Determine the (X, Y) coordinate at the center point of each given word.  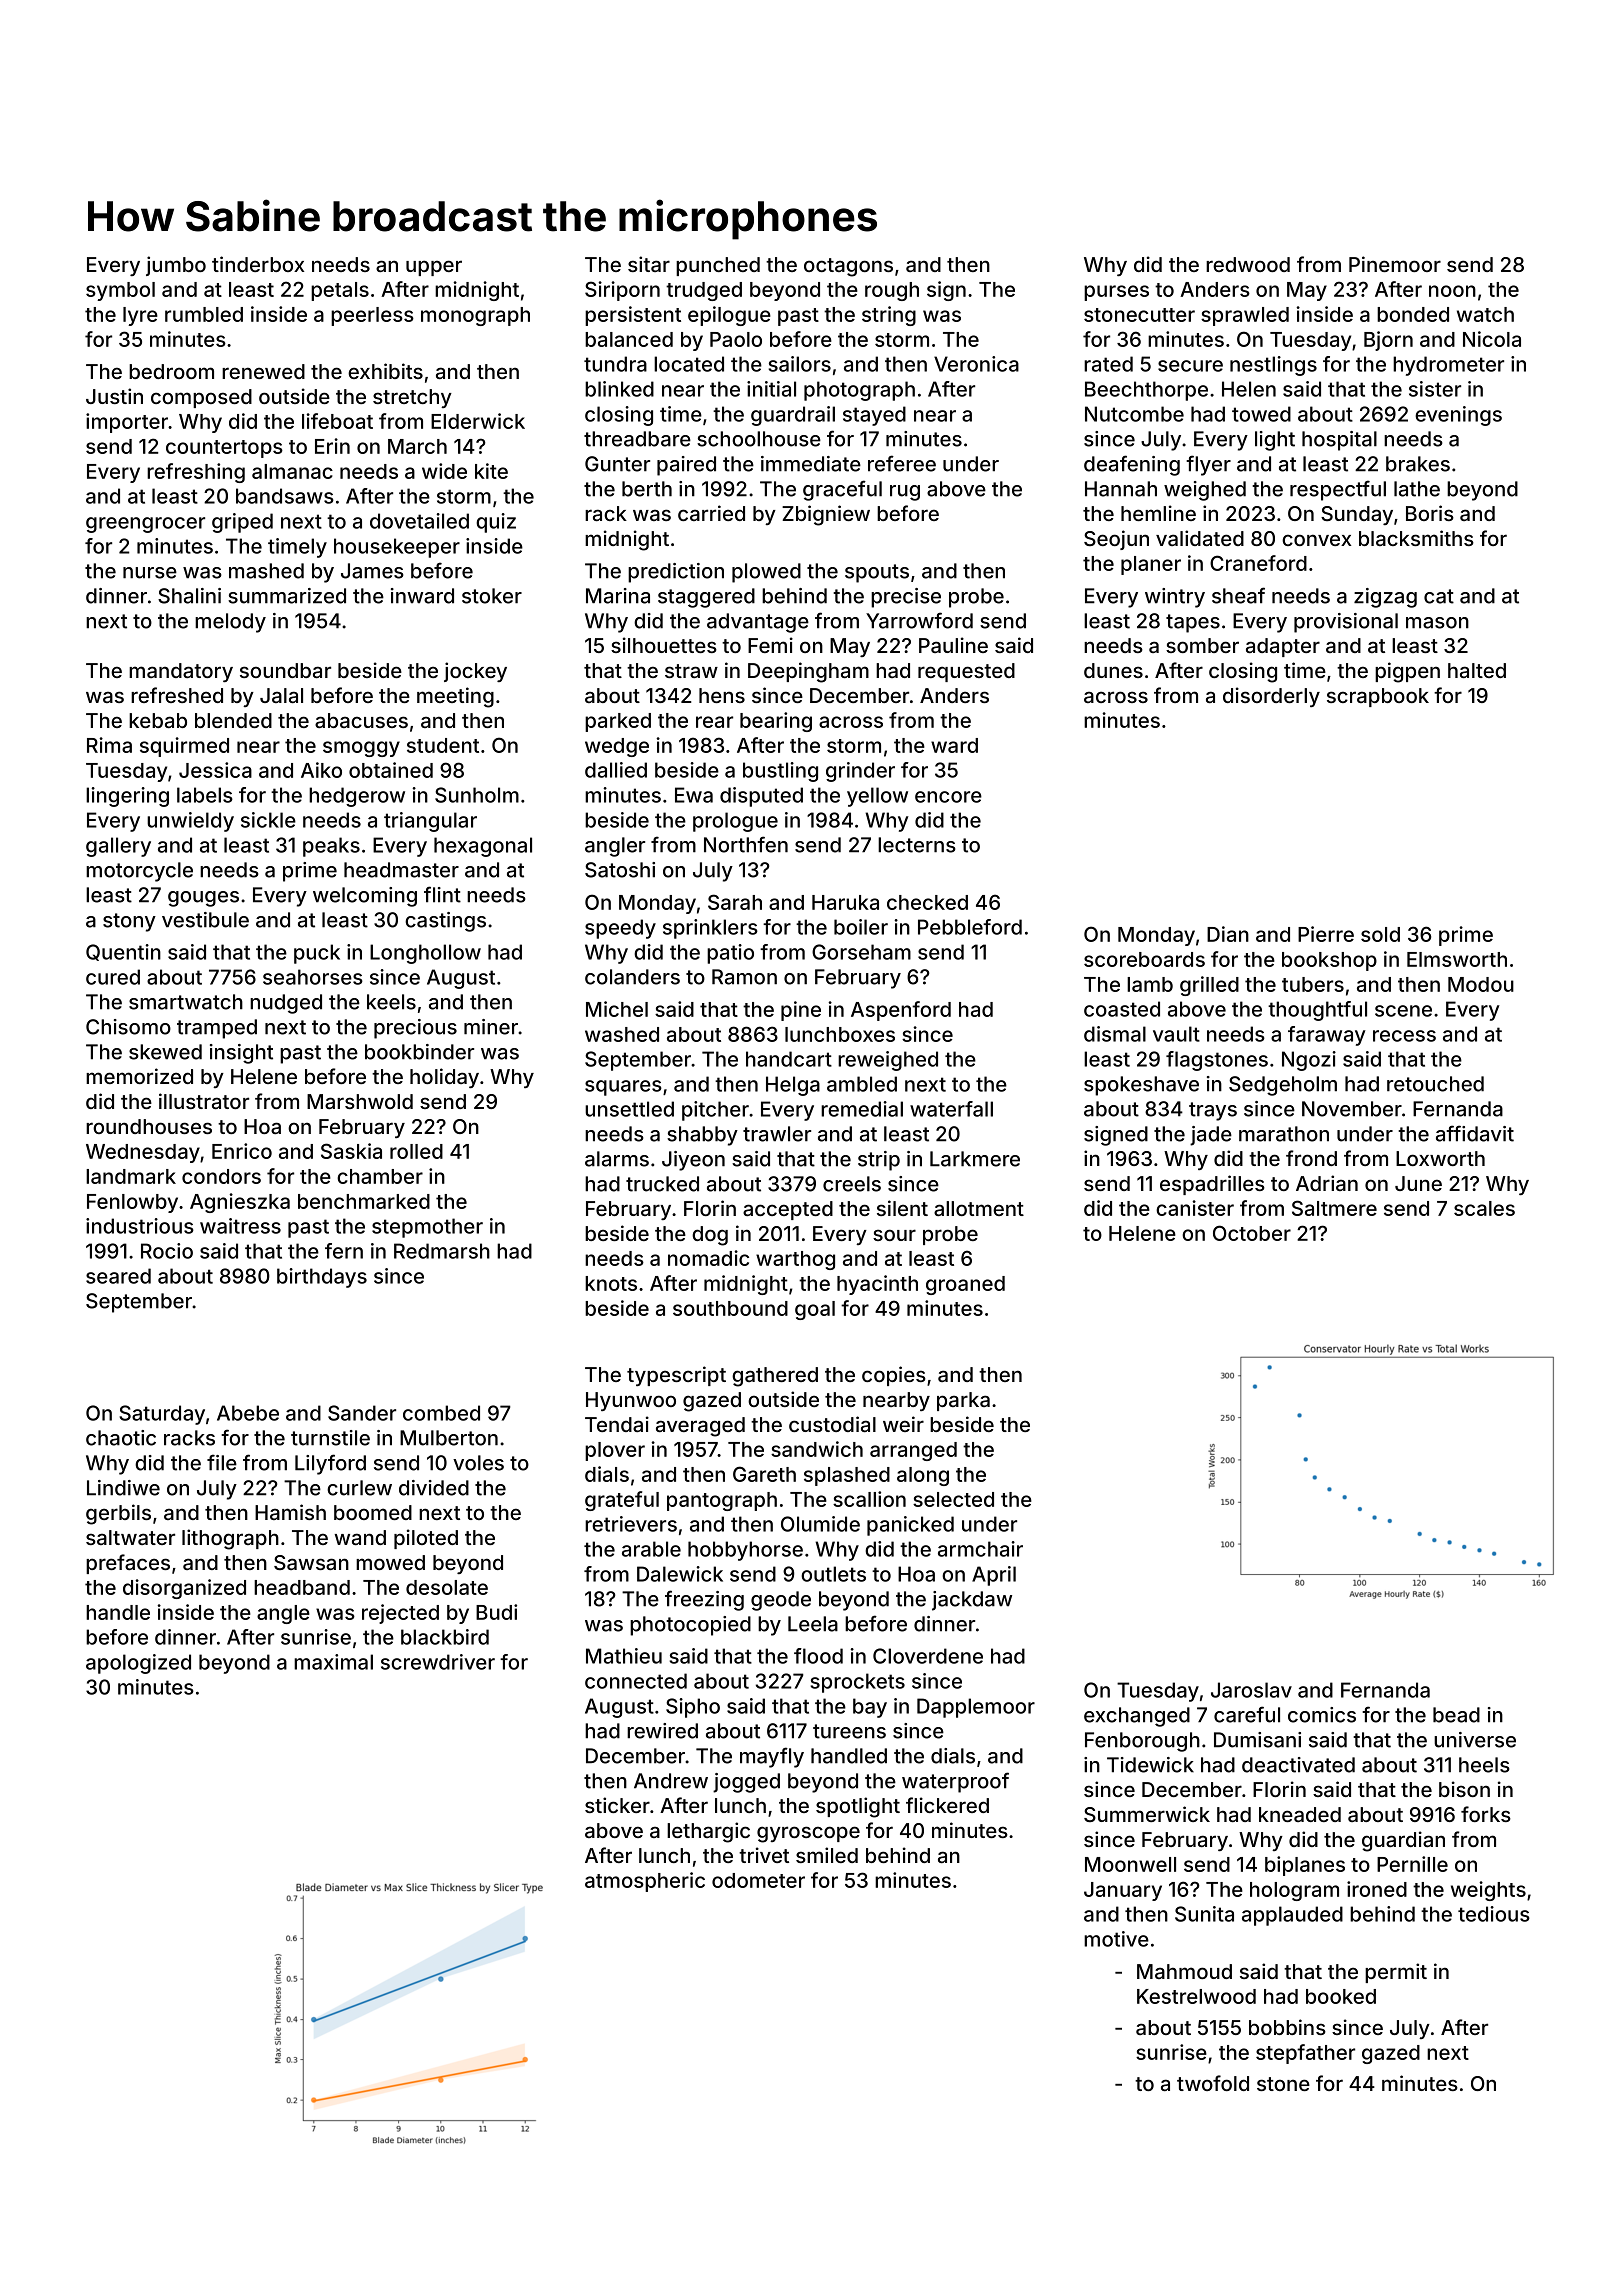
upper (434, 268)
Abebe (248, 1413)
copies (894, 1376)
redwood (1248, 264)
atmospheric (645, 1882)
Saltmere (1334, 1208)
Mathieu (624, 1656)
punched (718, 266)
